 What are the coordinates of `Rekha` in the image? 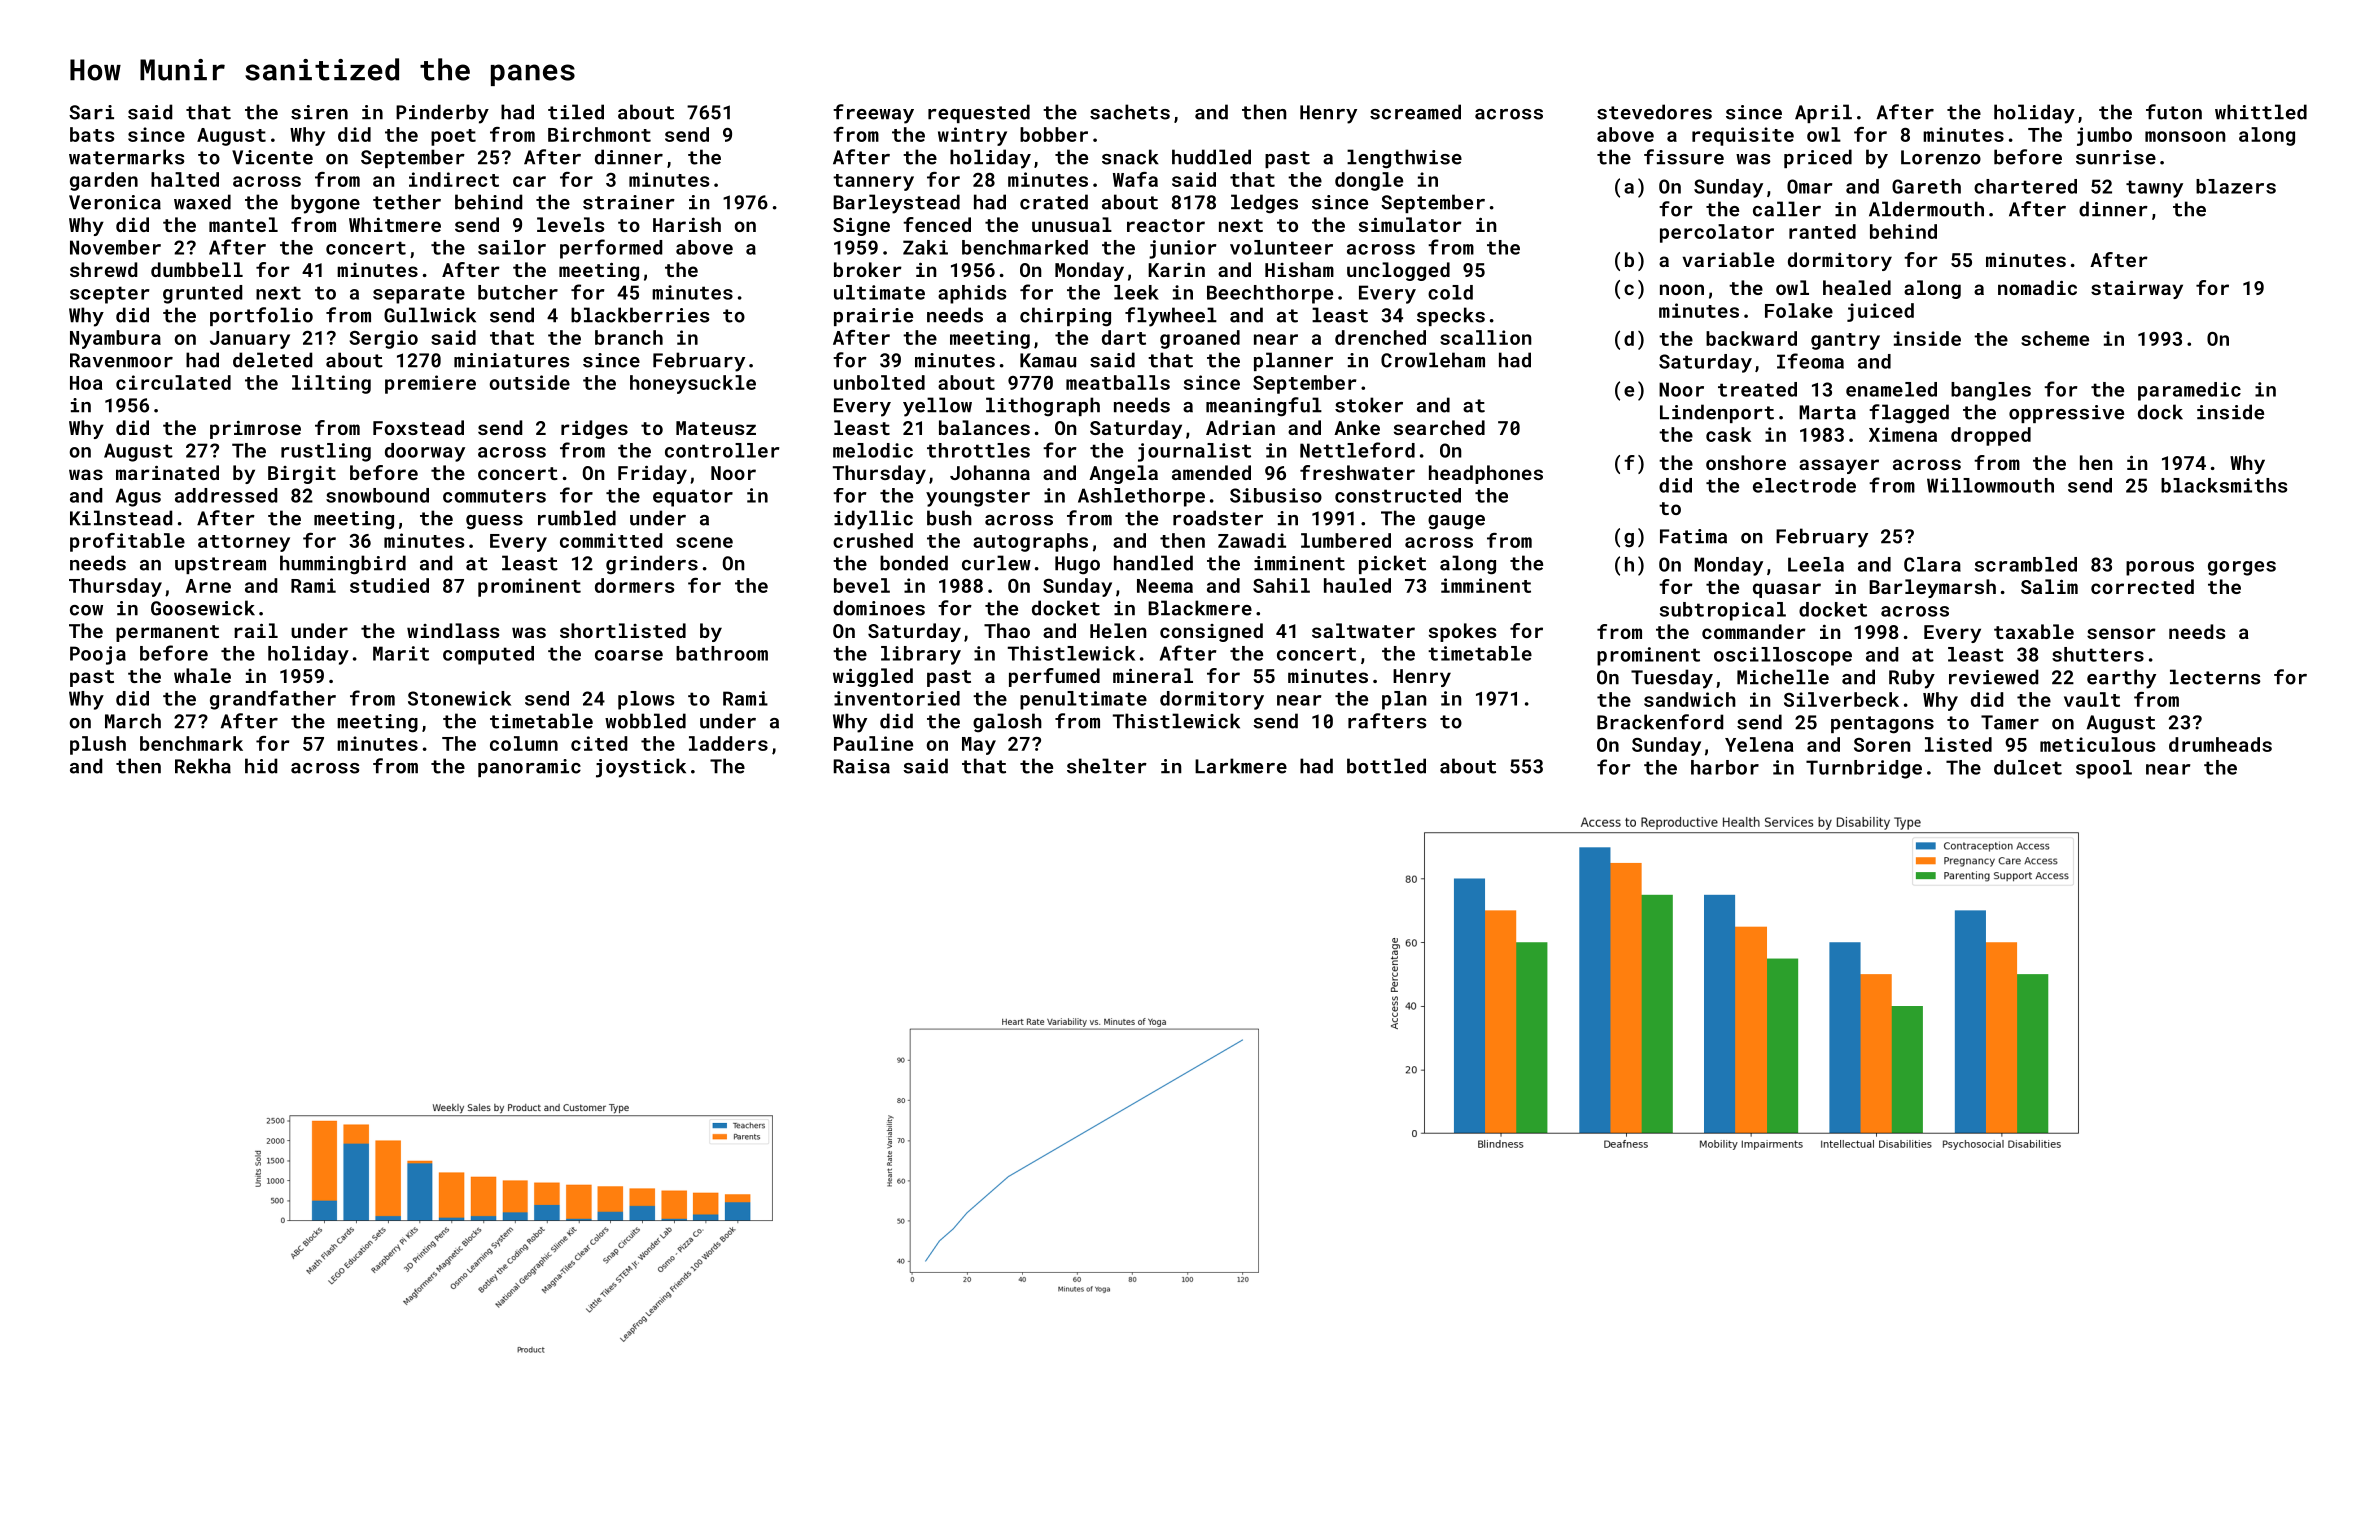 It's located at (203, 766).
